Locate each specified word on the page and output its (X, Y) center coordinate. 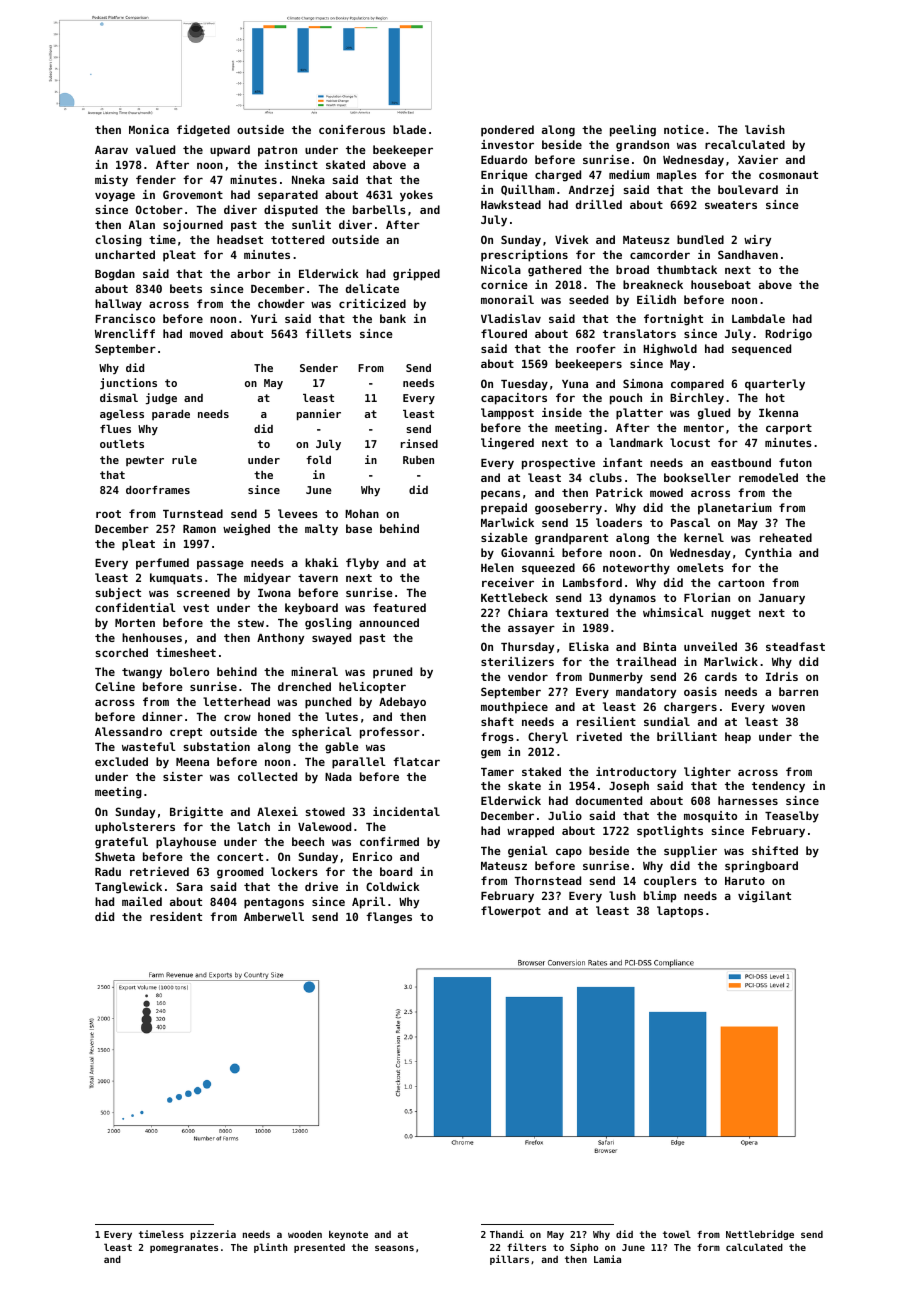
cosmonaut (788, 175)
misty (111, 181)
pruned (392, 673)
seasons (394, 1248)
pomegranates (184, 1248)
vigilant (764, 897)
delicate (372, 288)
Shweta (115, 856)
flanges (389, 918)
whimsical (673, 612)
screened (203, 592)
